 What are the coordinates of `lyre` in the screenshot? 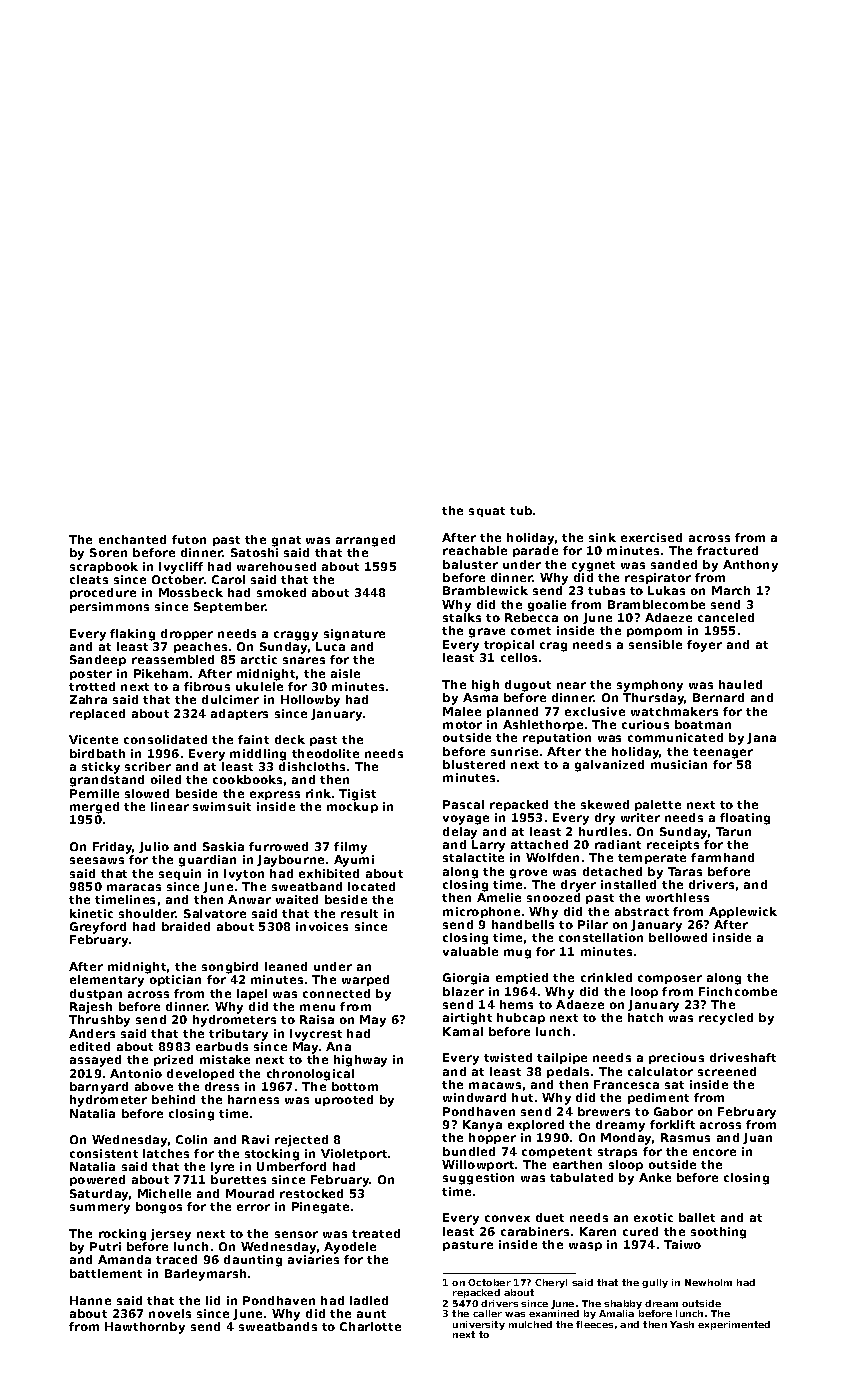 It's located at (222, 1168).
